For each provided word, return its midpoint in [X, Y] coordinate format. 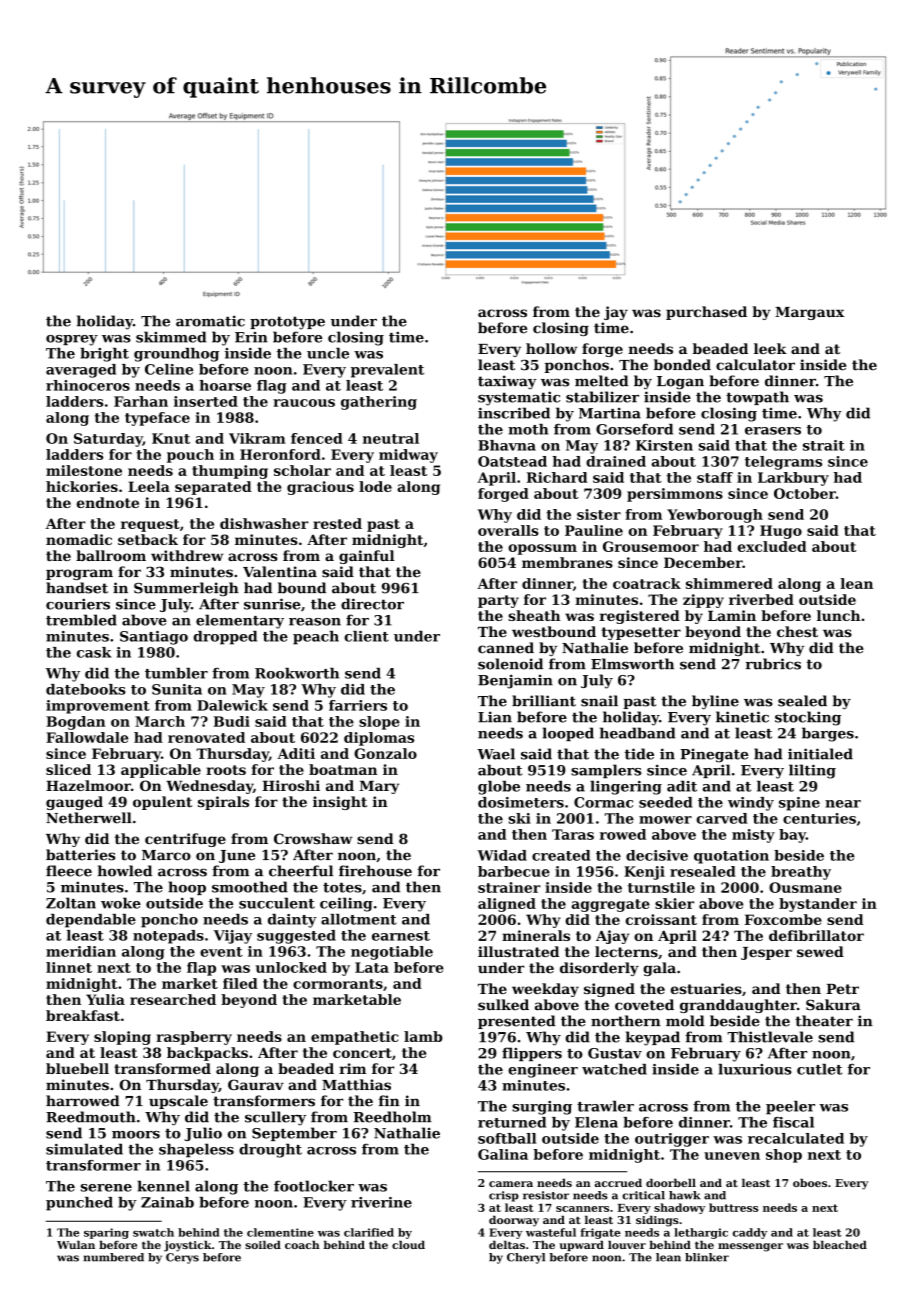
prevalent [387, 371]
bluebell [77, 1068]
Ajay [613, 937]
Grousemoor [651, 546]
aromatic [210, 321]
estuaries [706, 988]
